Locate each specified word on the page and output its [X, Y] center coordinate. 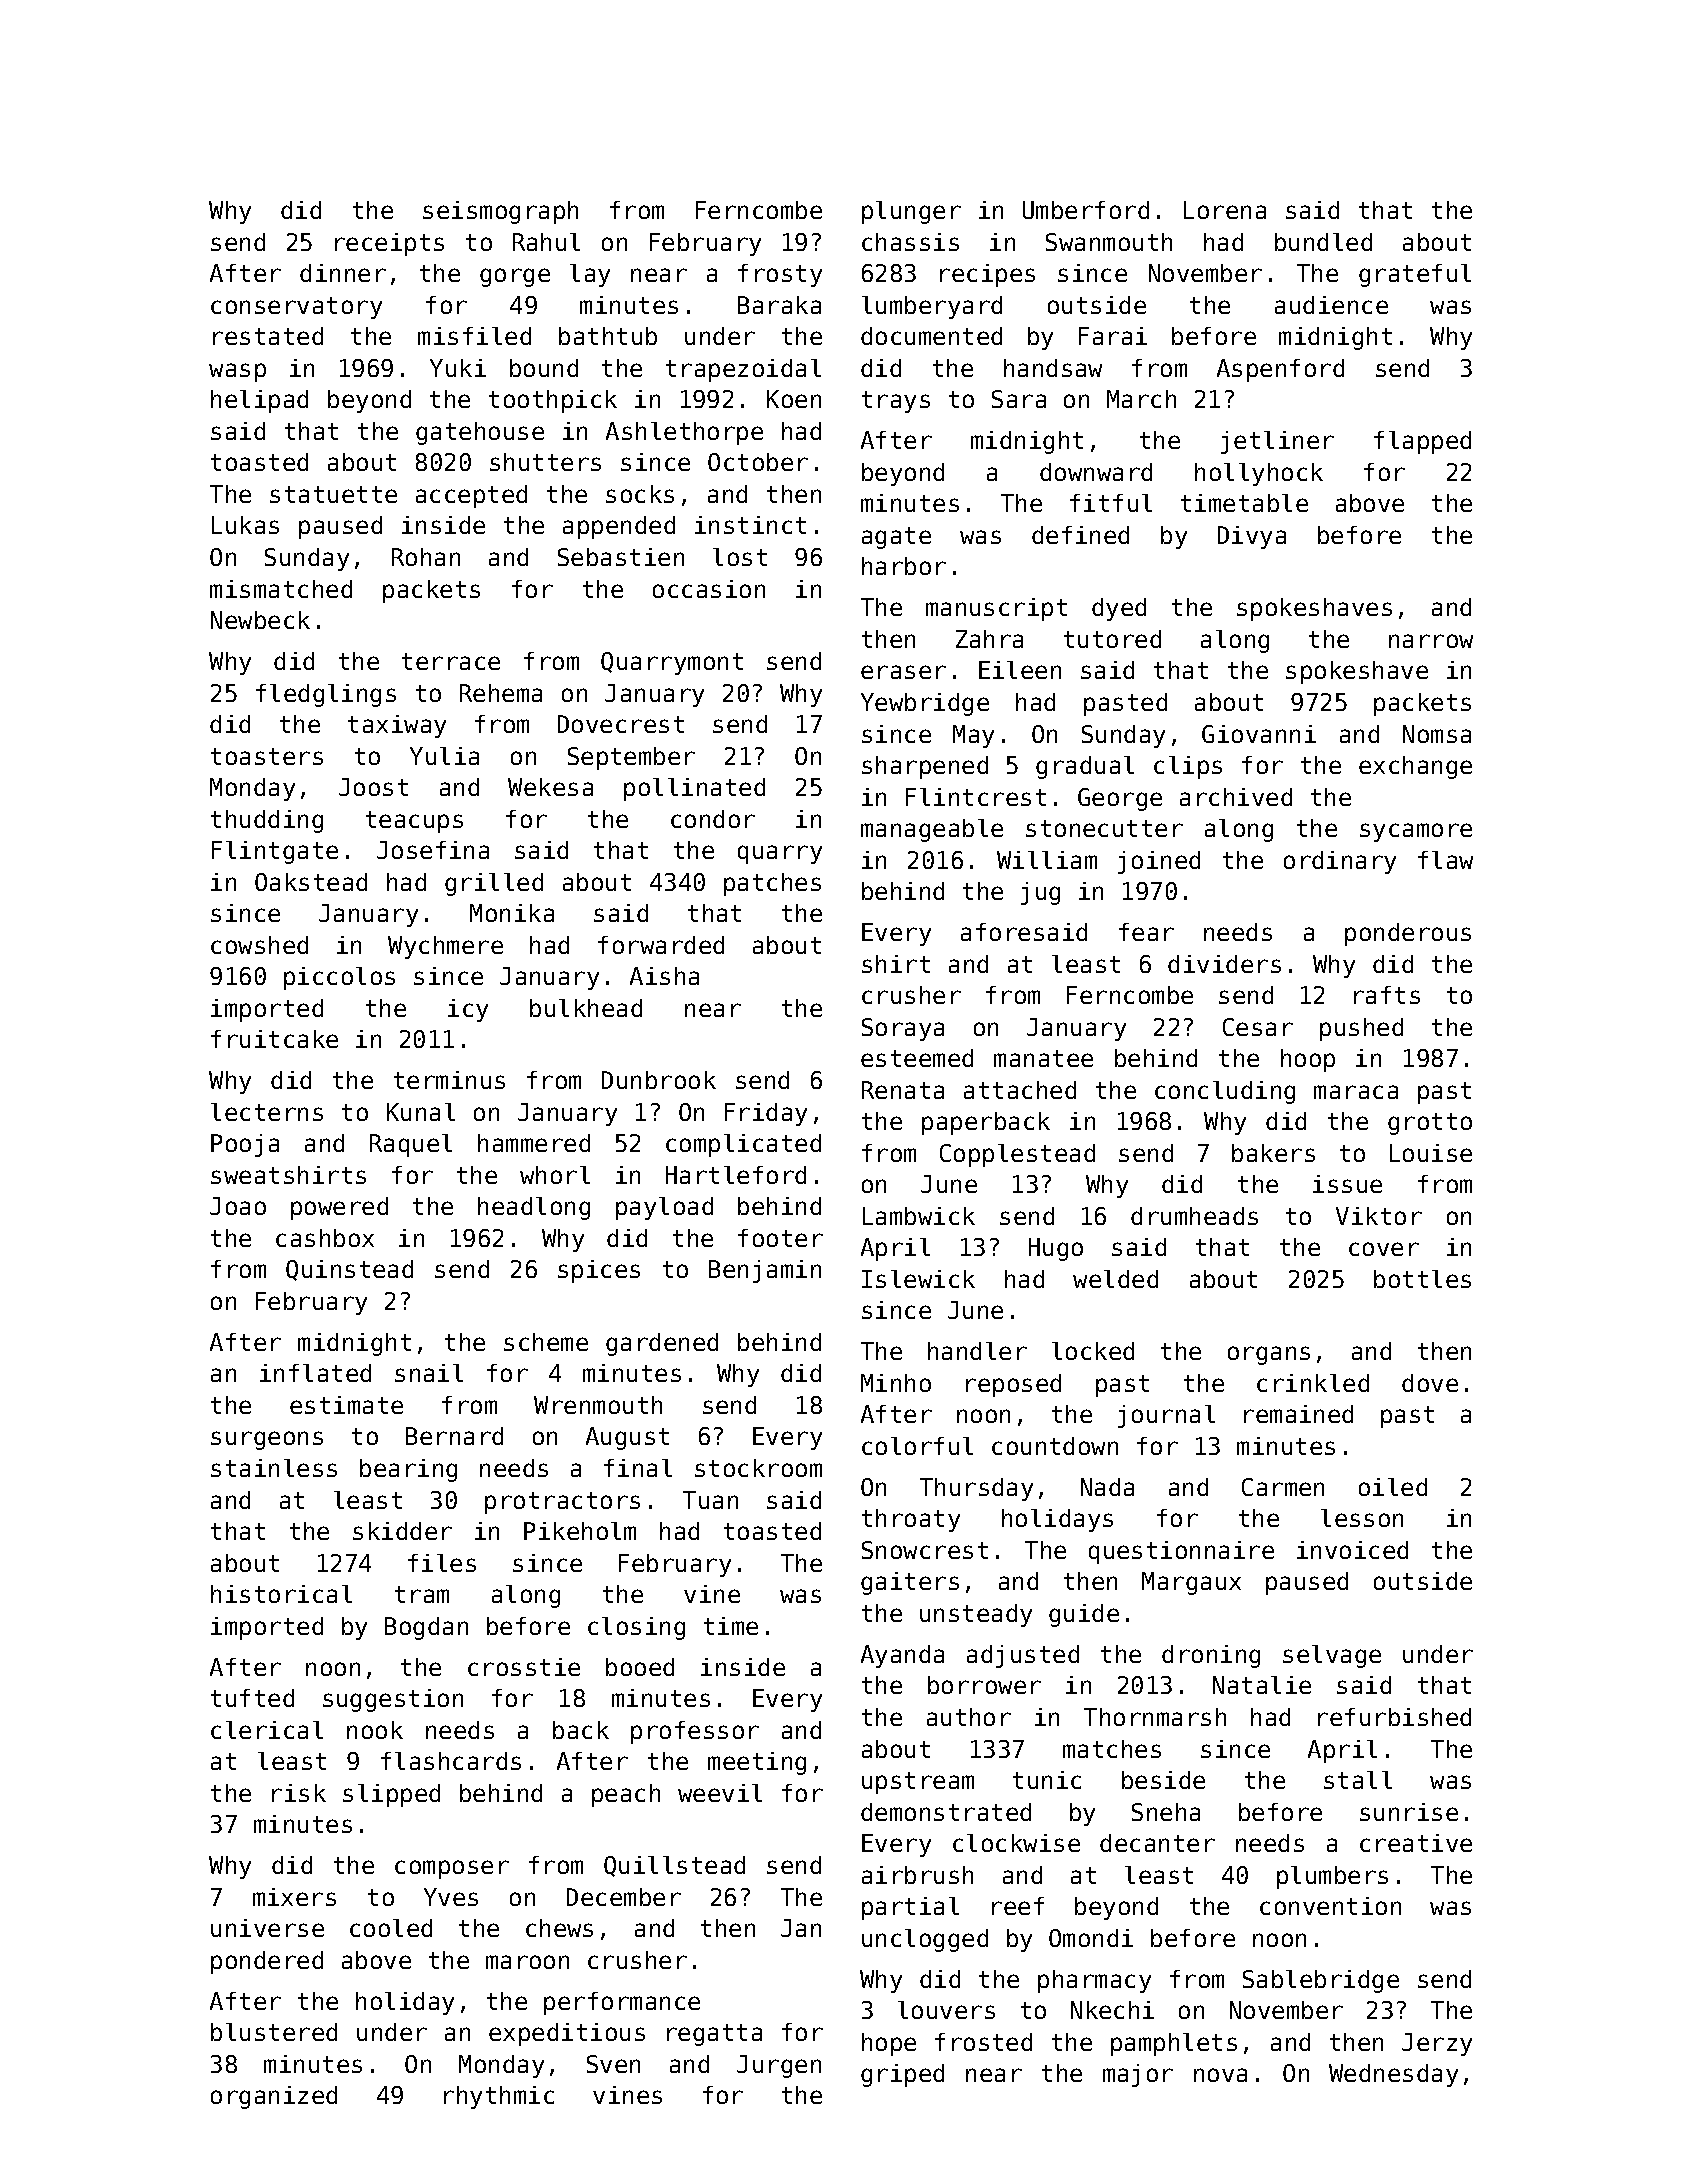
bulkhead [586, 1008]
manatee [1043, 1058]
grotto [1430, 1124]
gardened [662, 1344]
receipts [389, 244]
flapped [1422, 442]
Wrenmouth [598, 1405]
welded [1115, 1279]
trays [896, 402]
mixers [294, 1897]
